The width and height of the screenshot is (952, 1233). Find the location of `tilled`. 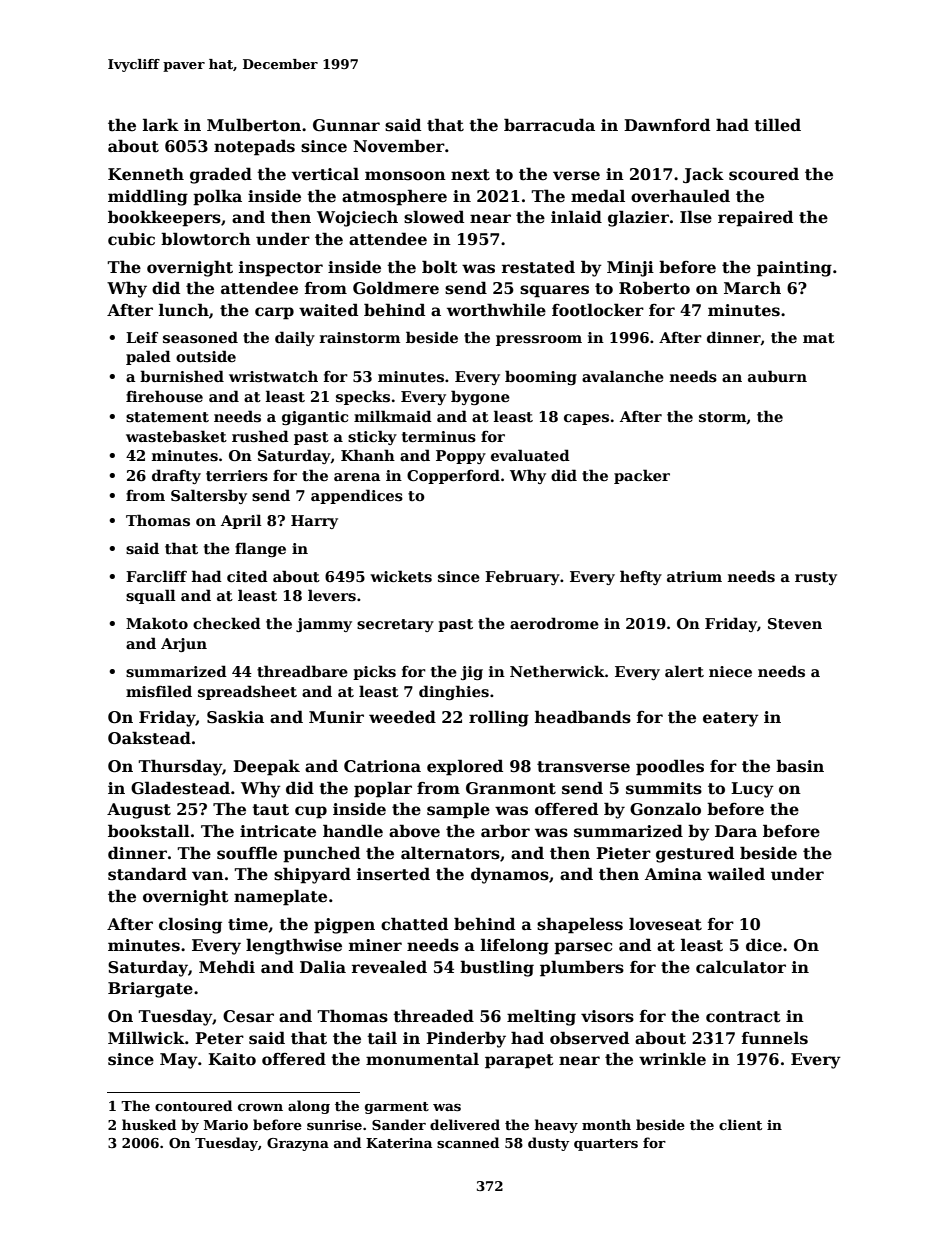

tilled is located at coordinates (777, 125).
